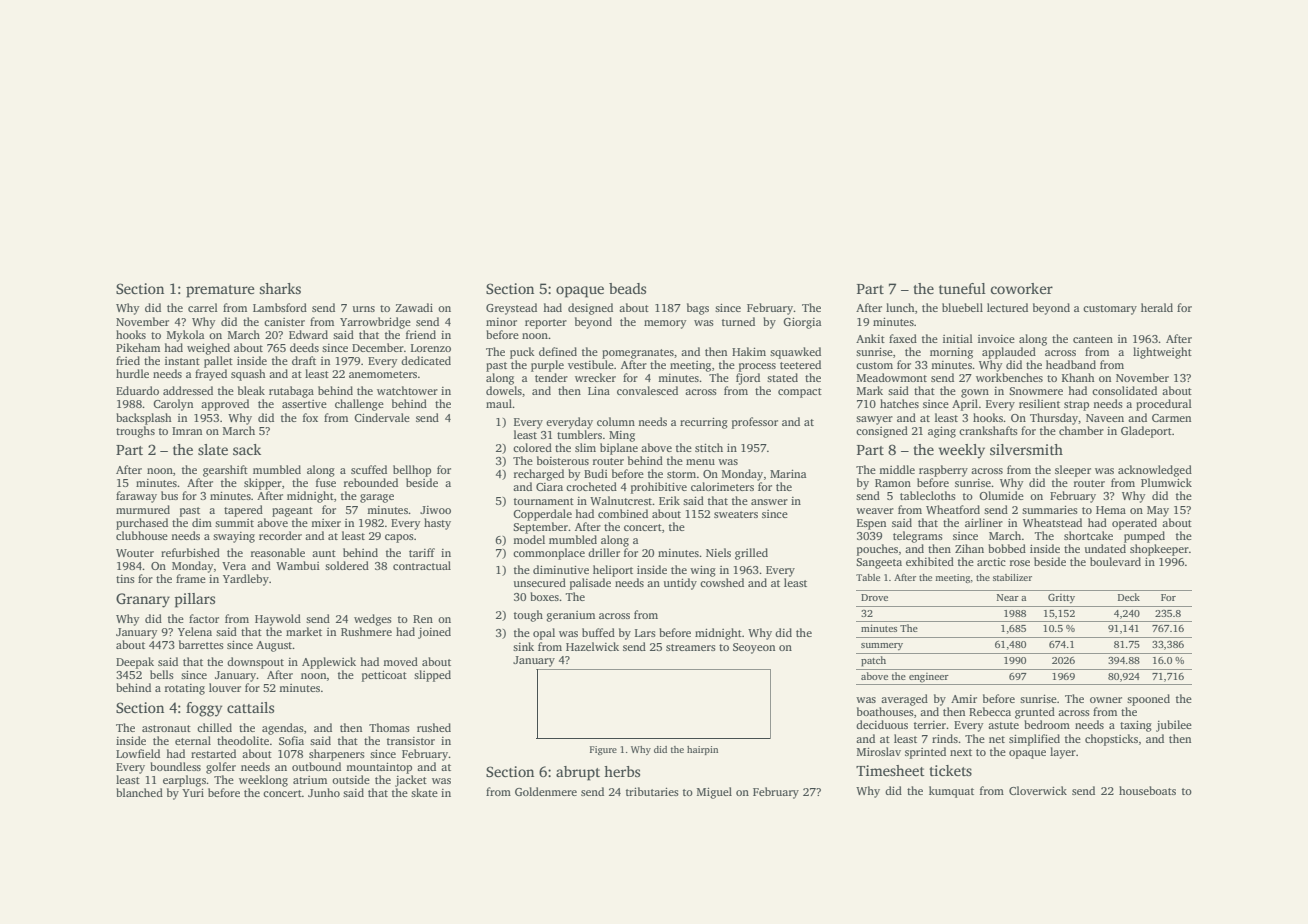 This page has height=924, width=1308. What do you see at coordinates (255, 663) in the page?
I see `downspout` at bounding box center [255, 663].
